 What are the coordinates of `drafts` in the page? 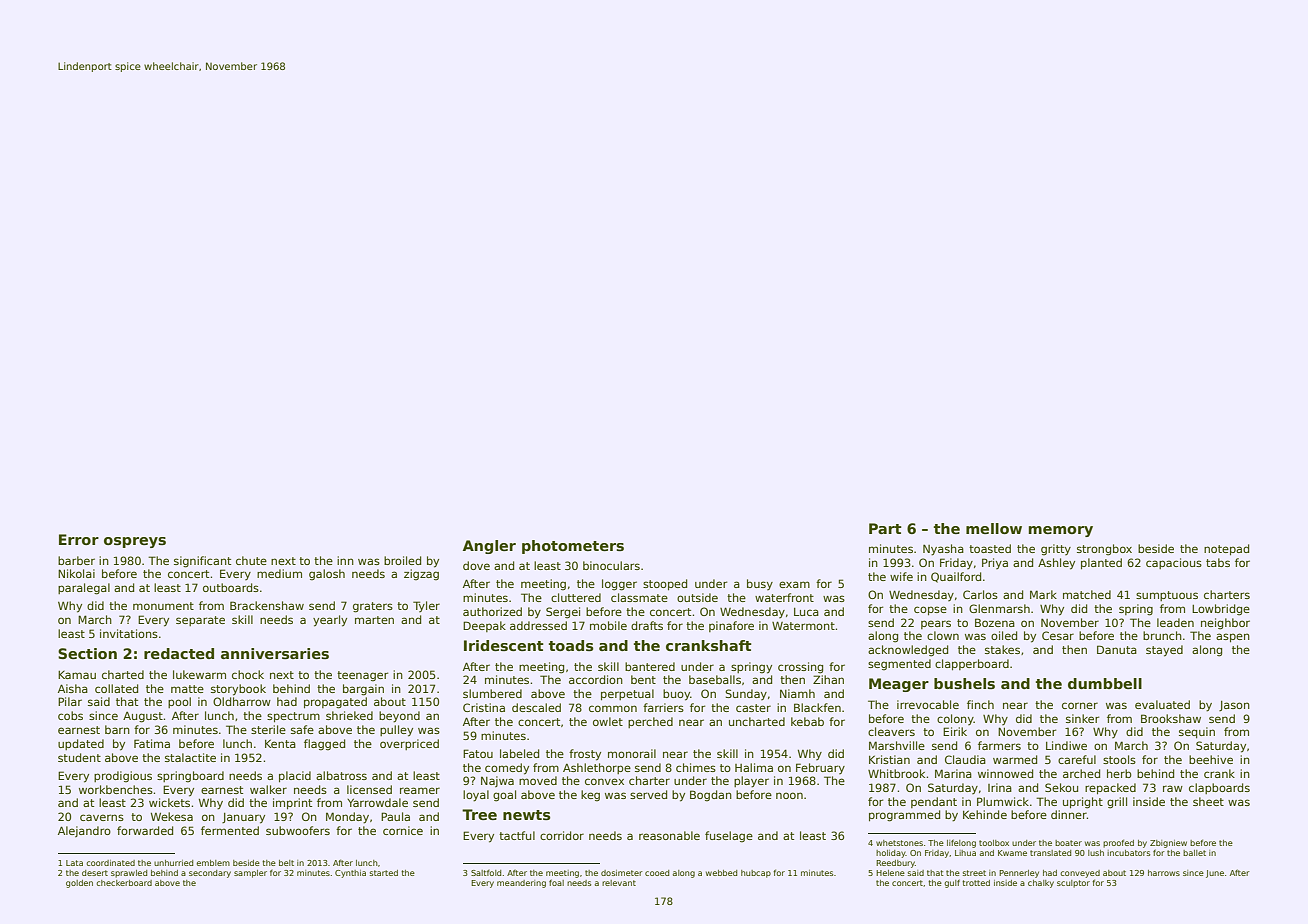 It's located at (647, 625).
